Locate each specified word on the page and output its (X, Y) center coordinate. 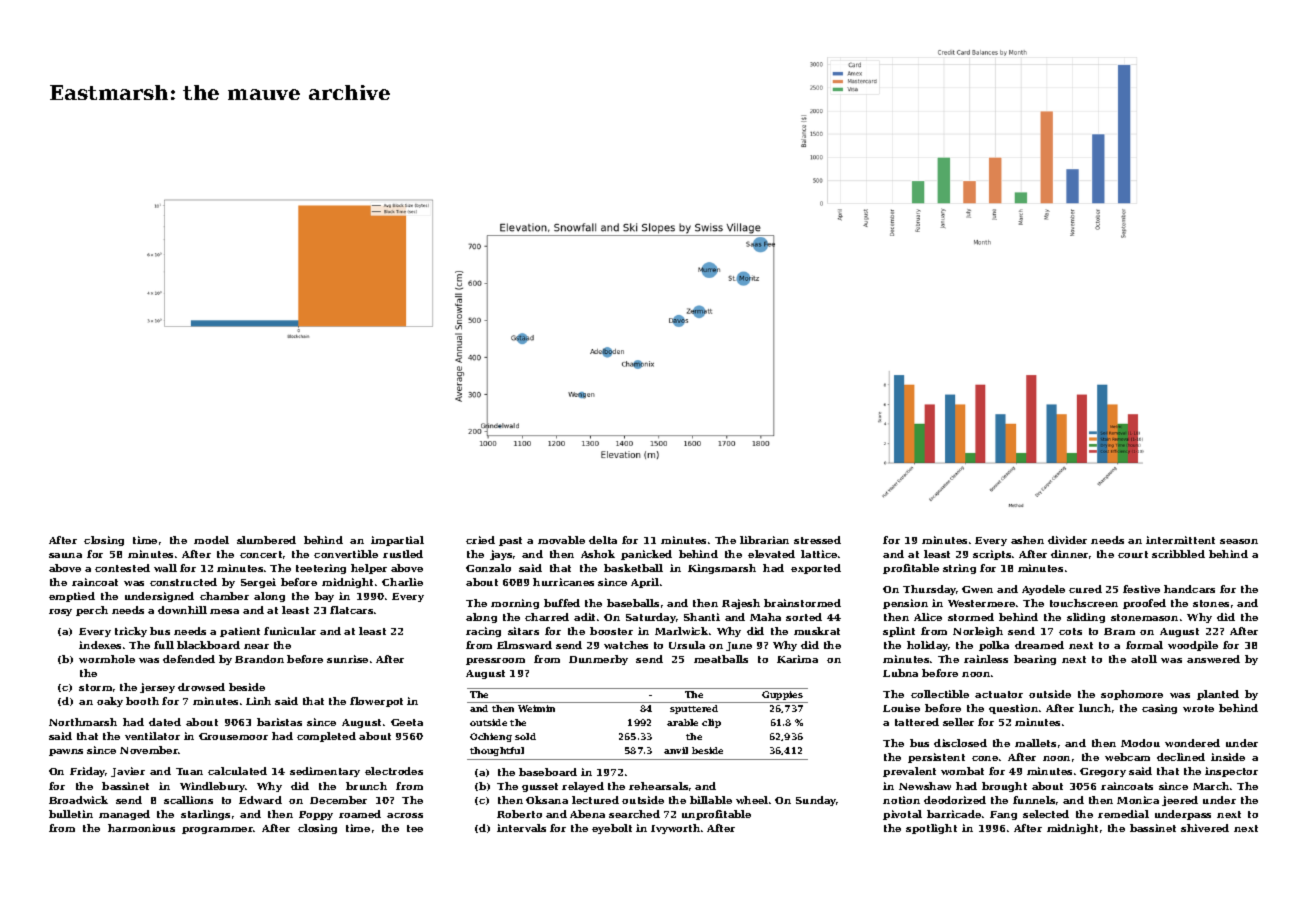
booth (142, 701)
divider (1067, 540)
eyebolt (612, 829)
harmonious (141, 828)
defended (189, 659)
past (510, 541)
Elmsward (524, 645)
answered (1213, 659)
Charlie (402, 582)
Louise (901, 708)
